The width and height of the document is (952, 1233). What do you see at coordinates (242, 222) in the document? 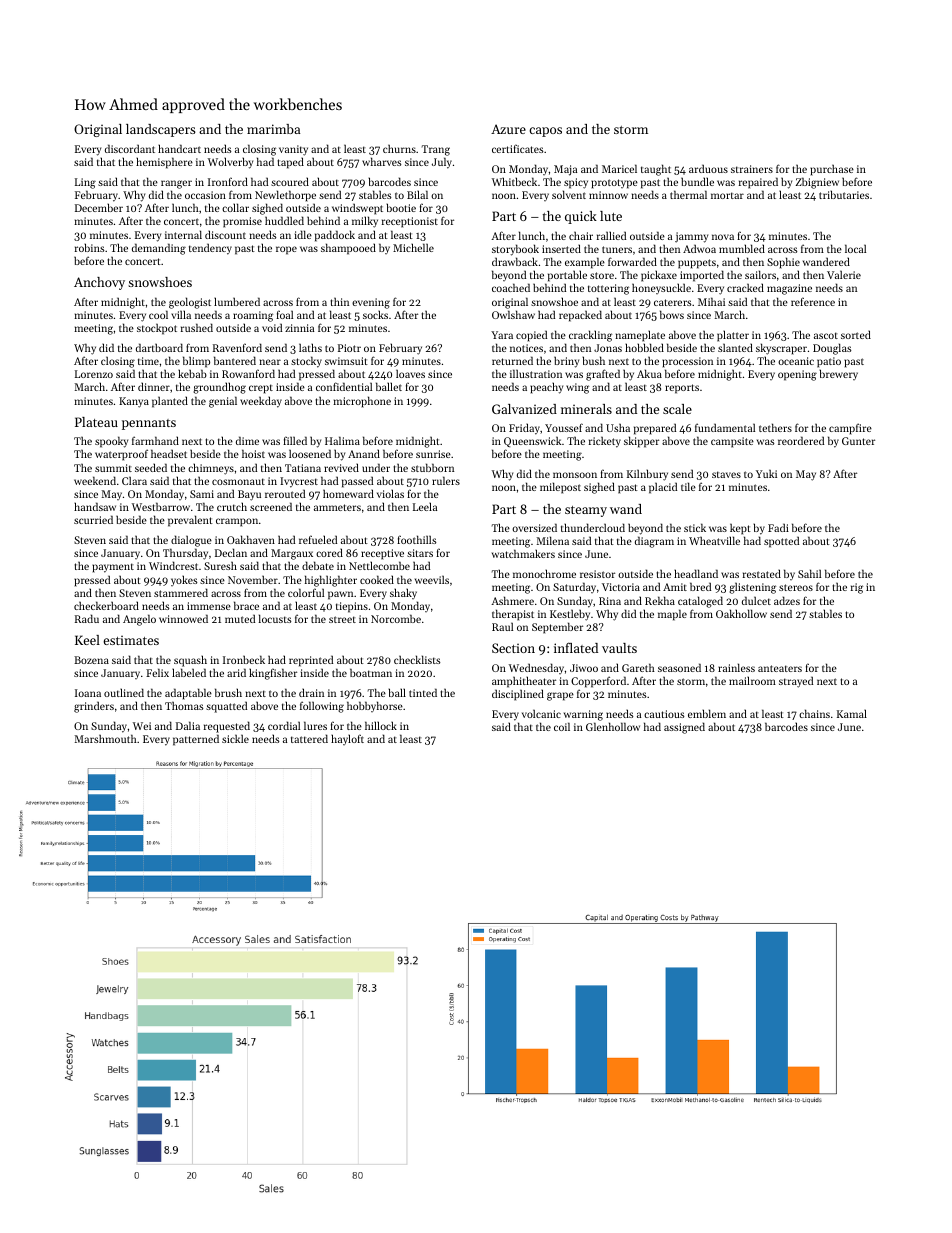
I see `promise` at bounding box center [242, 222].
